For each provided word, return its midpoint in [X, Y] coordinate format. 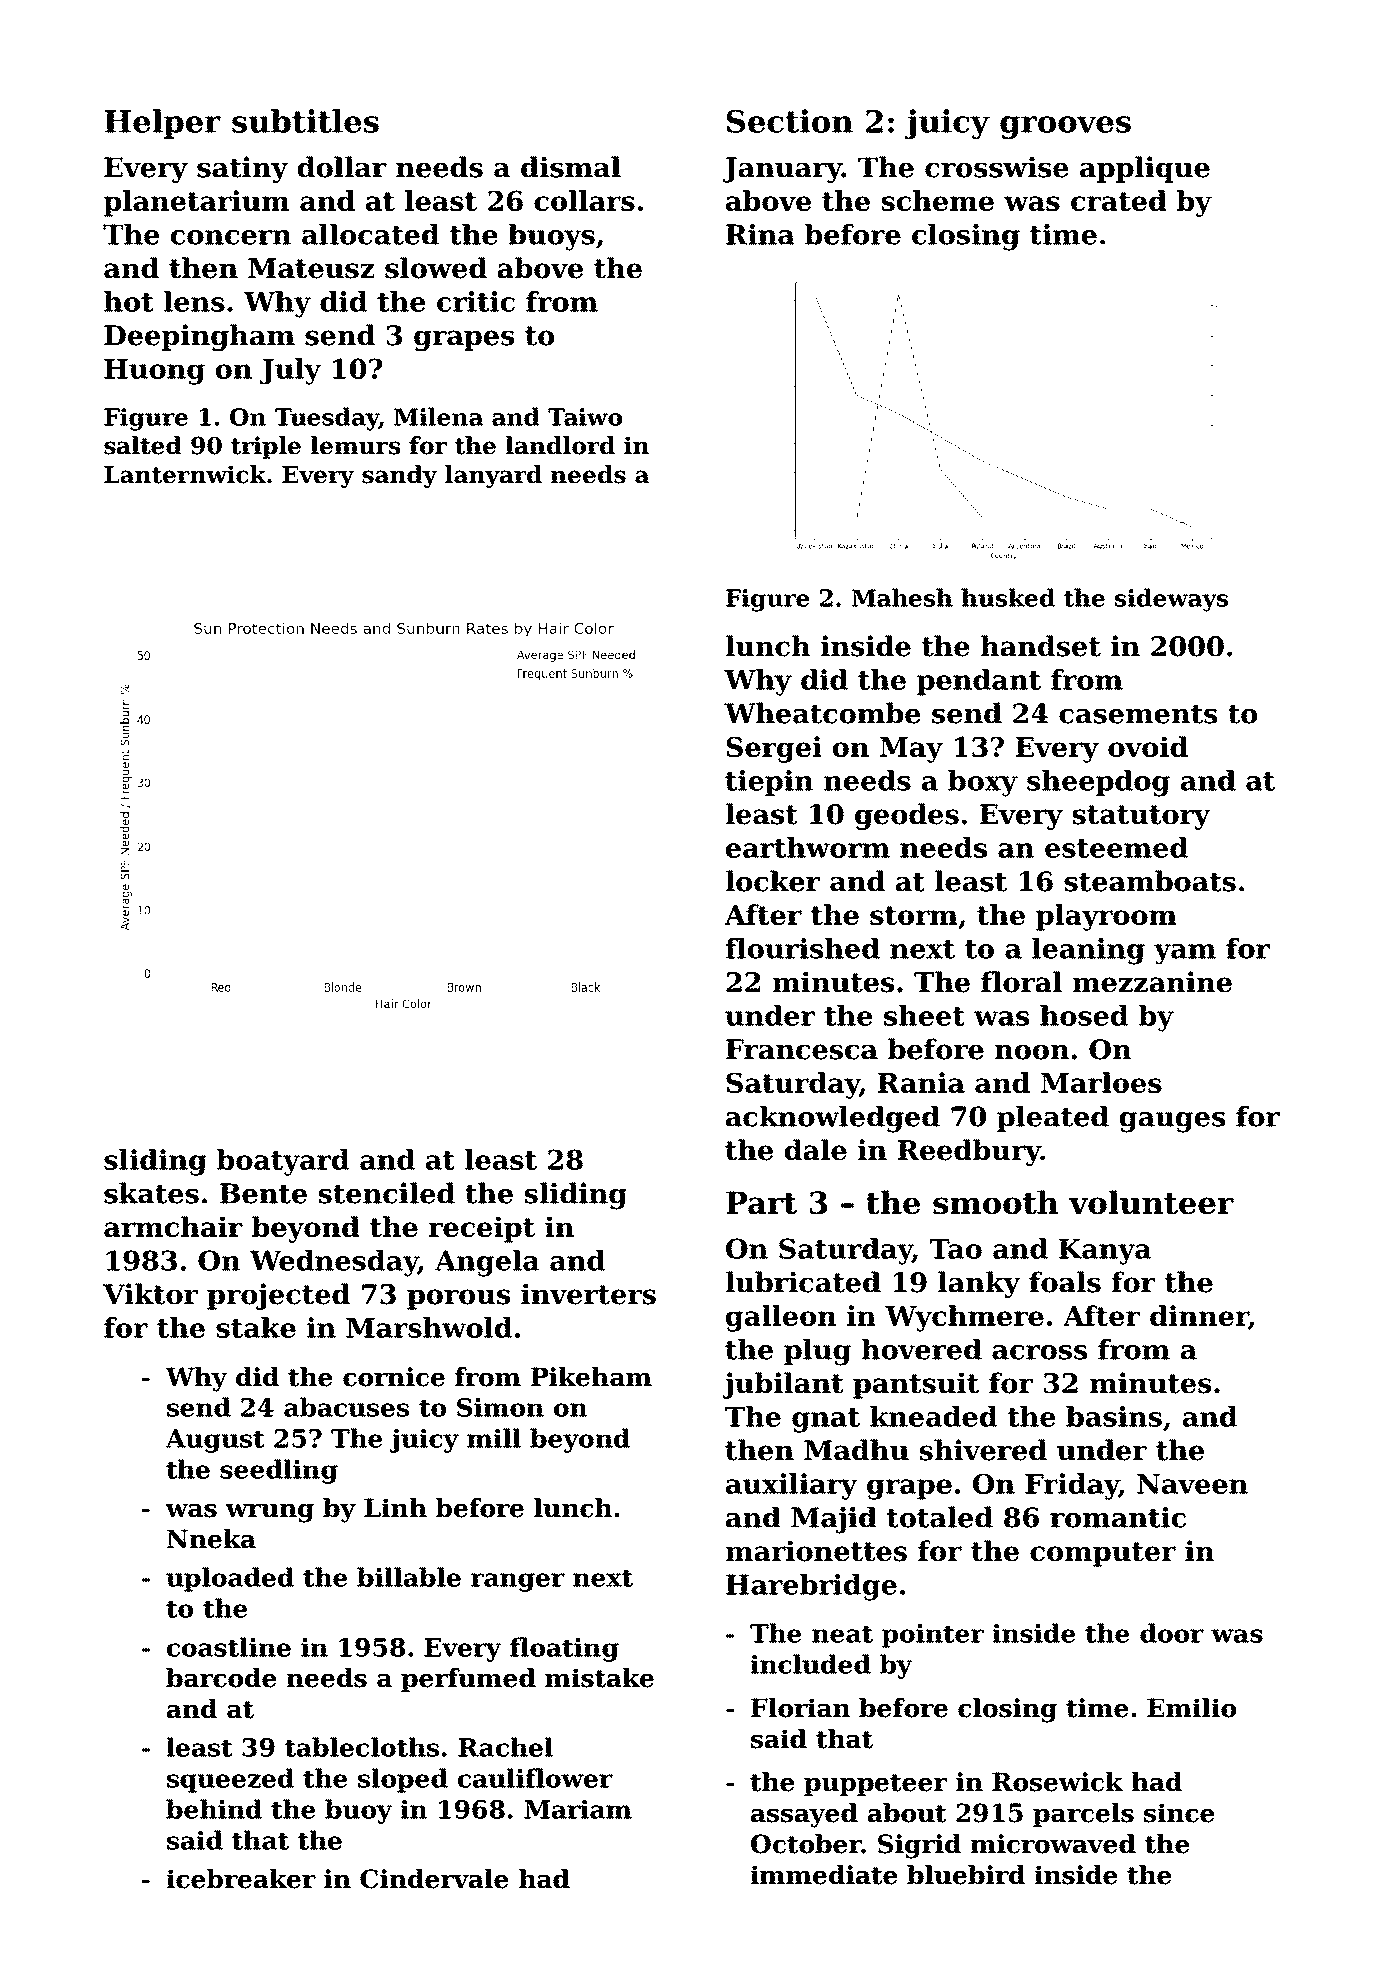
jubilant [783, 1385]
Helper [163, 124]
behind [214, 1809]
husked [1008, 597]
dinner [1199, 1317]
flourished [802, 948]
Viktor [150, 1294]
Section [790, 121]
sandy [399, 476]
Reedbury [969, 1152]
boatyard [283, 1162]
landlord [560, 445]
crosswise [997, 167]
